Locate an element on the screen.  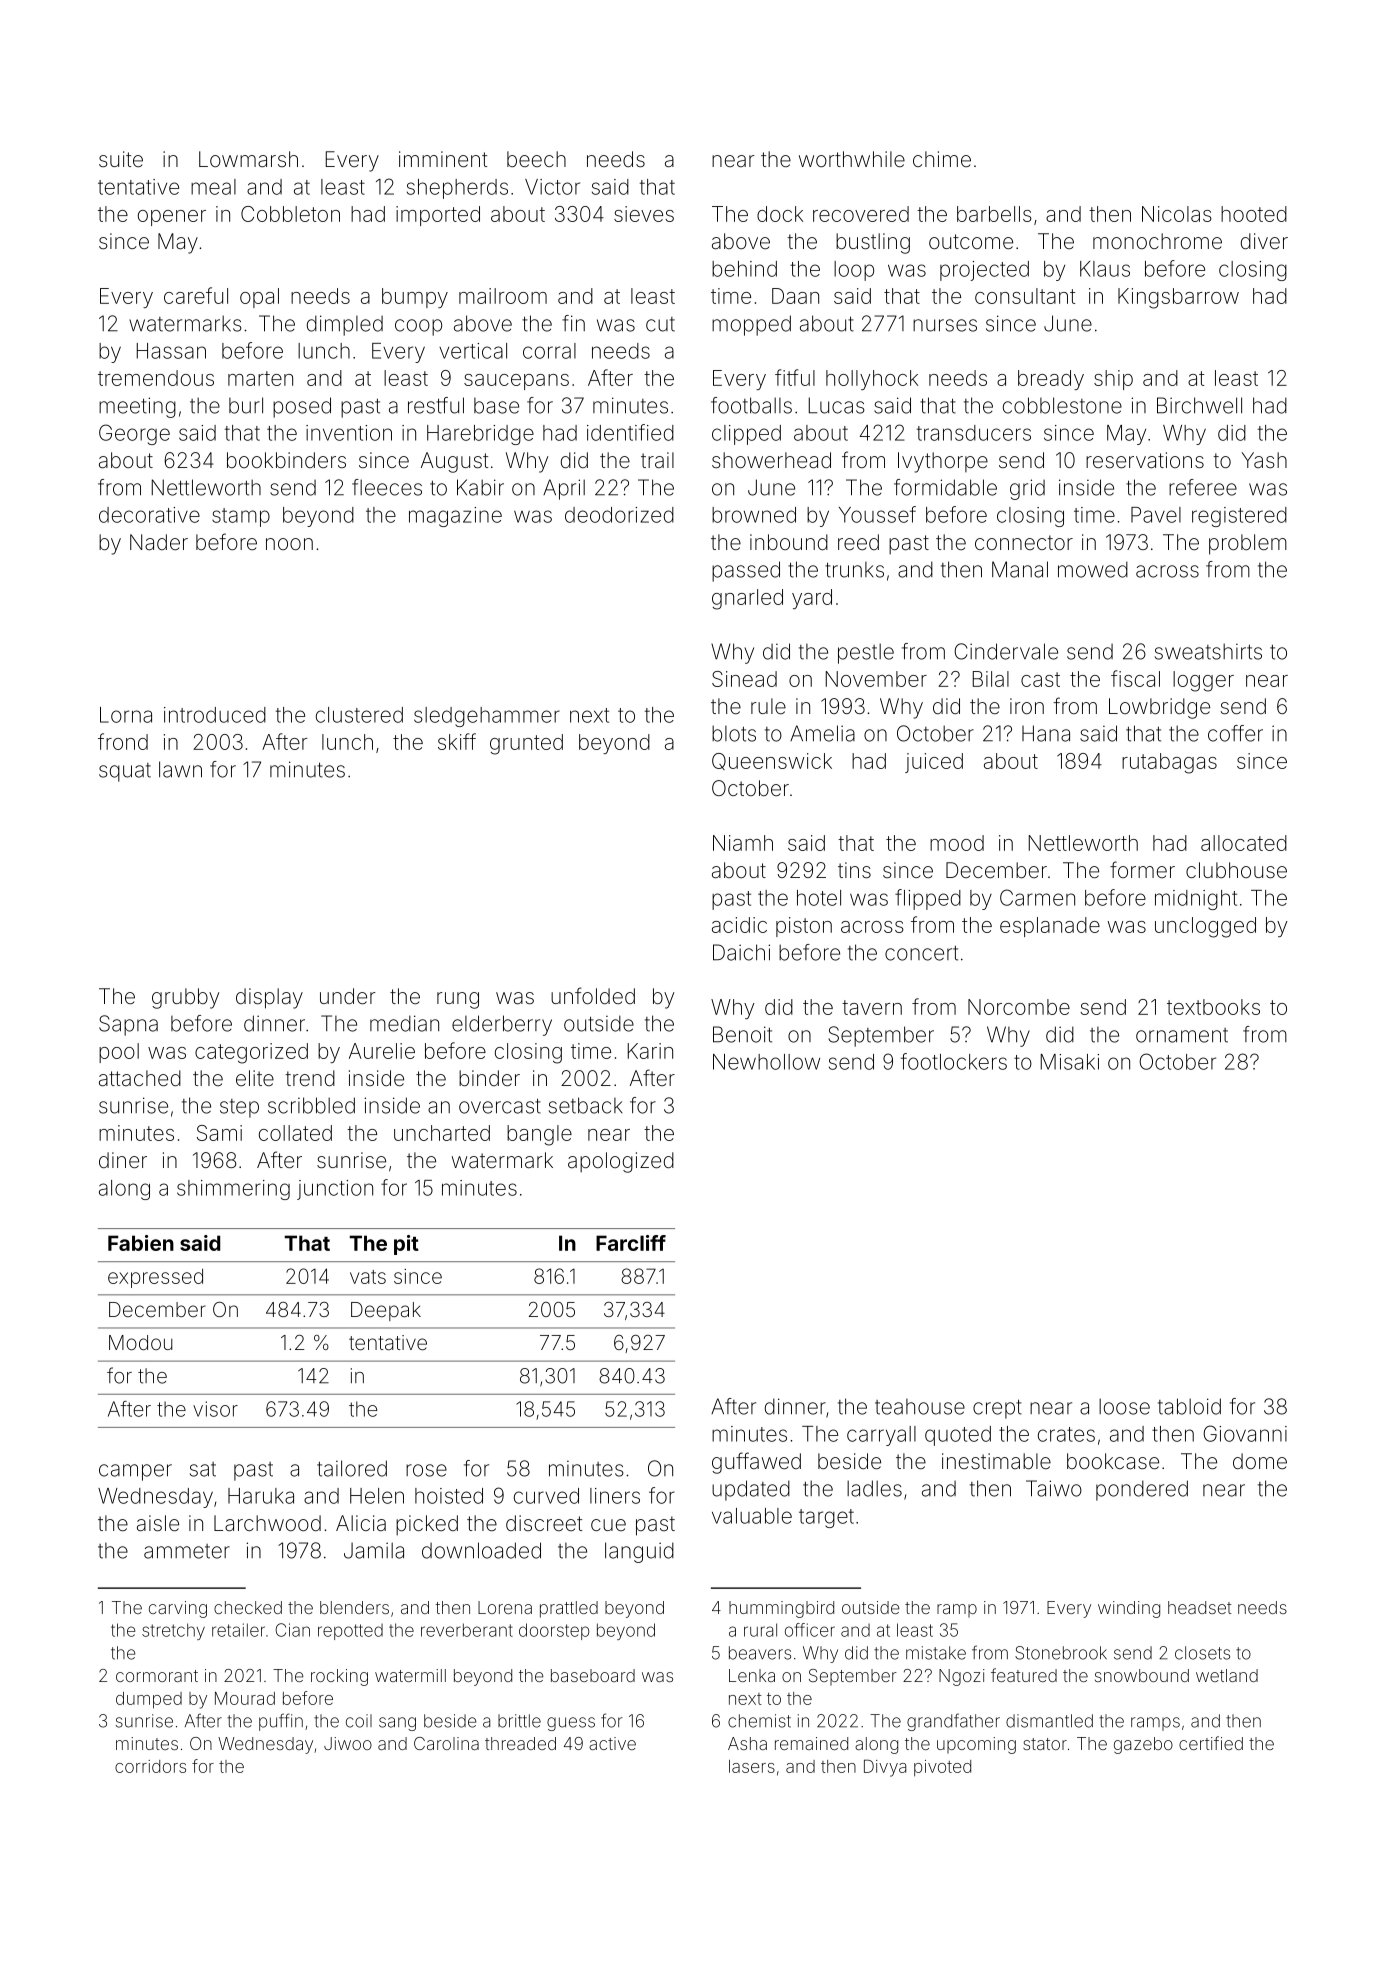
Lowmarsh is located at coordinates (248, 159).
